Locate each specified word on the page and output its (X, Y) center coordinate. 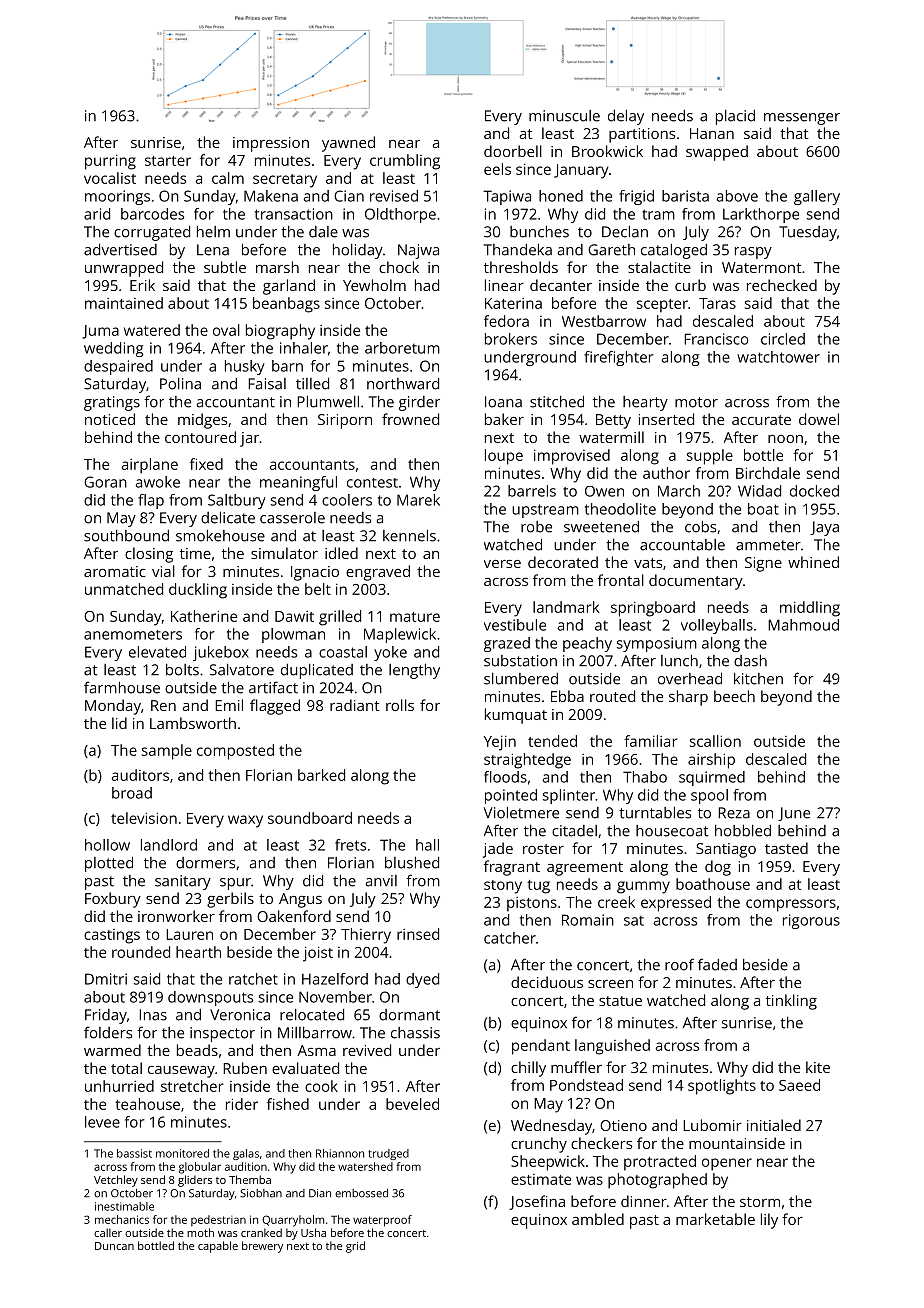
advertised (120, 249)
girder (419, 403)
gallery (817, 197)
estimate (541, 1179)
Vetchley (116, 1181)
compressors (791, 905)
